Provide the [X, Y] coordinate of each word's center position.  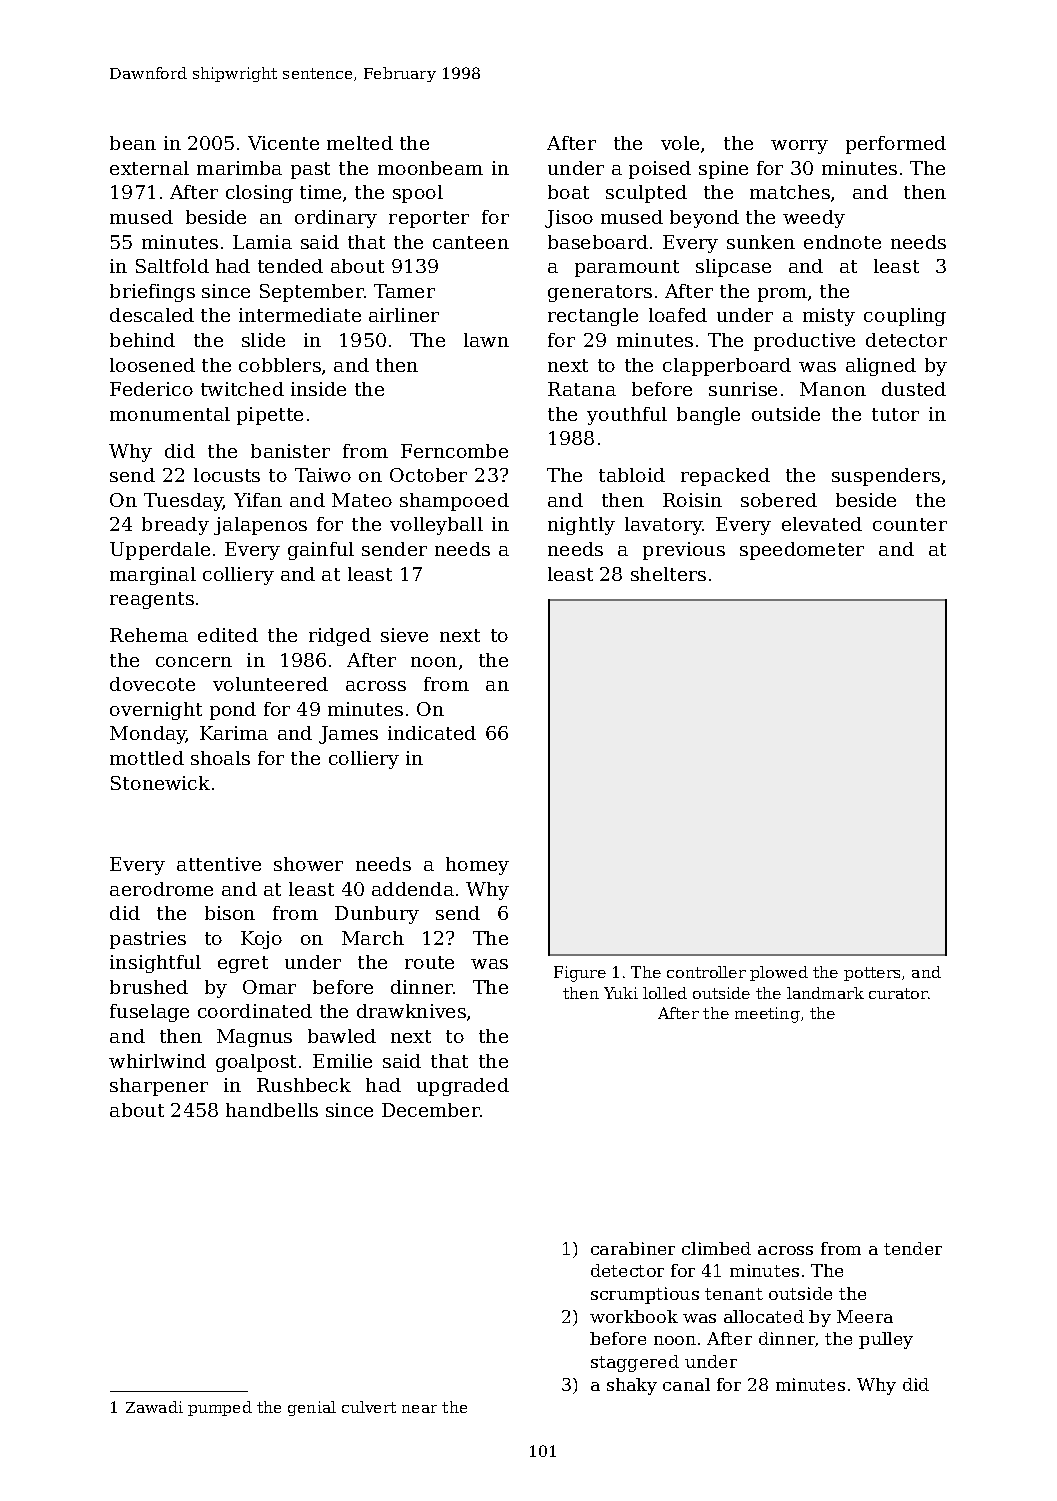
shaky [632, 1386]
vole [680, 143]
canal [686, 1384]
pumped [220, 1408]
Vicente [283, 143]
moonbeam [430, 168]
